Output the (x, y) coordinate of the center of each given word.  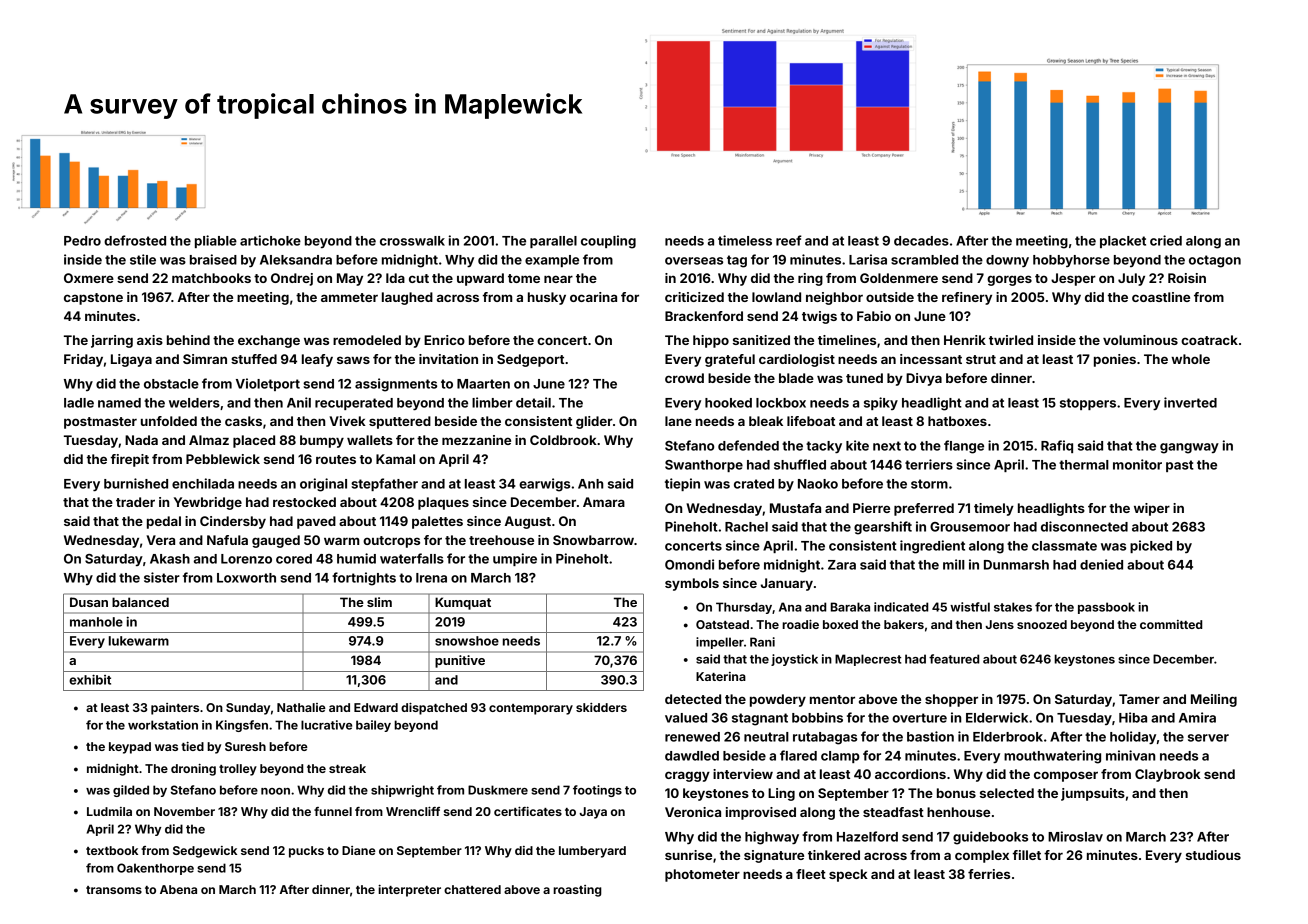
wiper (1152, 509)
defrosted (135, 240)
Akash (170, 559)
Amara (604, 502)
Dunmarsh (1016, 565)
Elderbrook (1008, 737)
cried (1166, 240)
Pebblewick (223, 459)
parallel (553, 242)
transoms (114, 890)
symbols (692, 584)
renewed (692, 737)
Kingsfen (242, 726)
